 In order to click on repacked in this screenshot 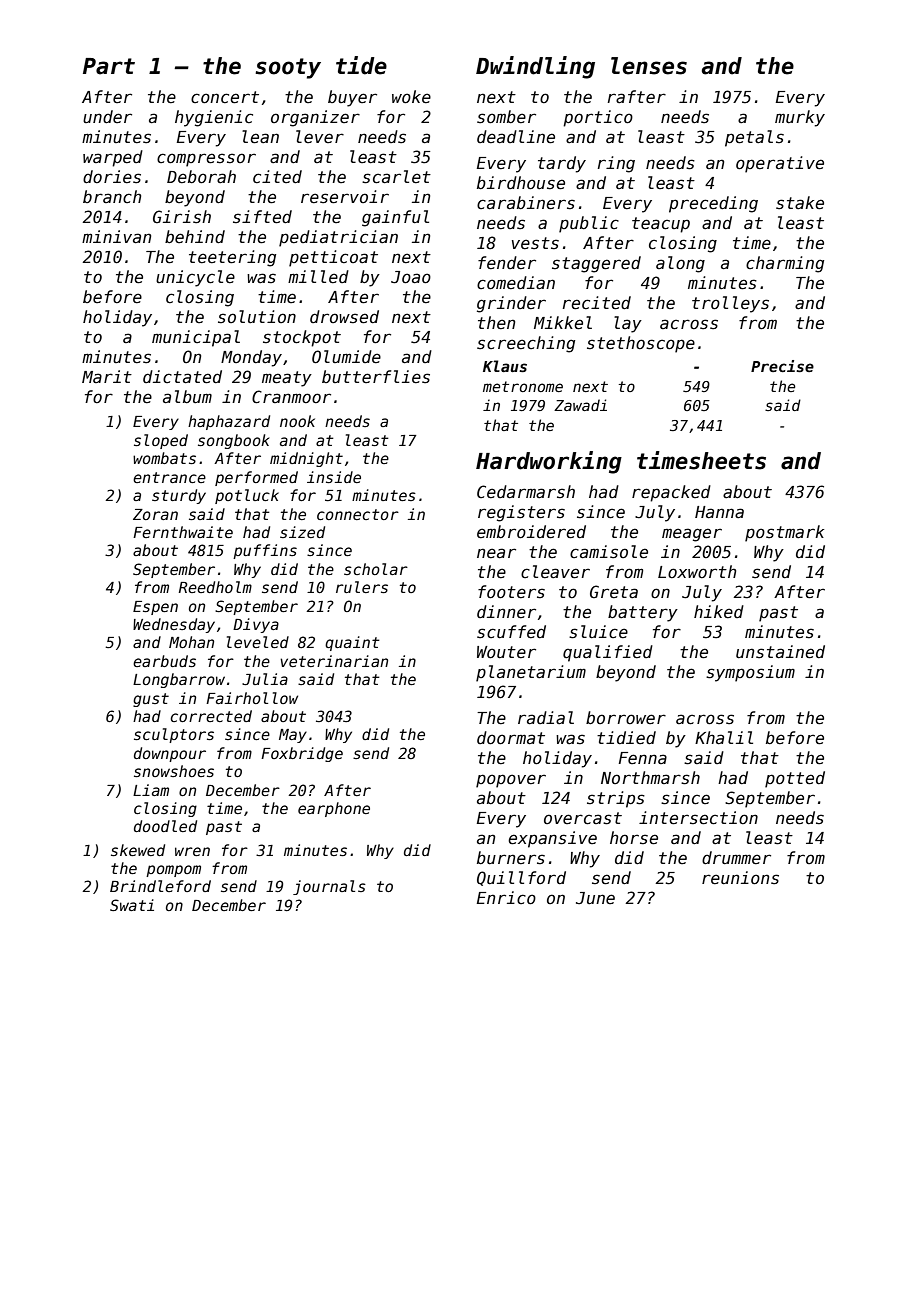, I will do `click(671, 493)`.
